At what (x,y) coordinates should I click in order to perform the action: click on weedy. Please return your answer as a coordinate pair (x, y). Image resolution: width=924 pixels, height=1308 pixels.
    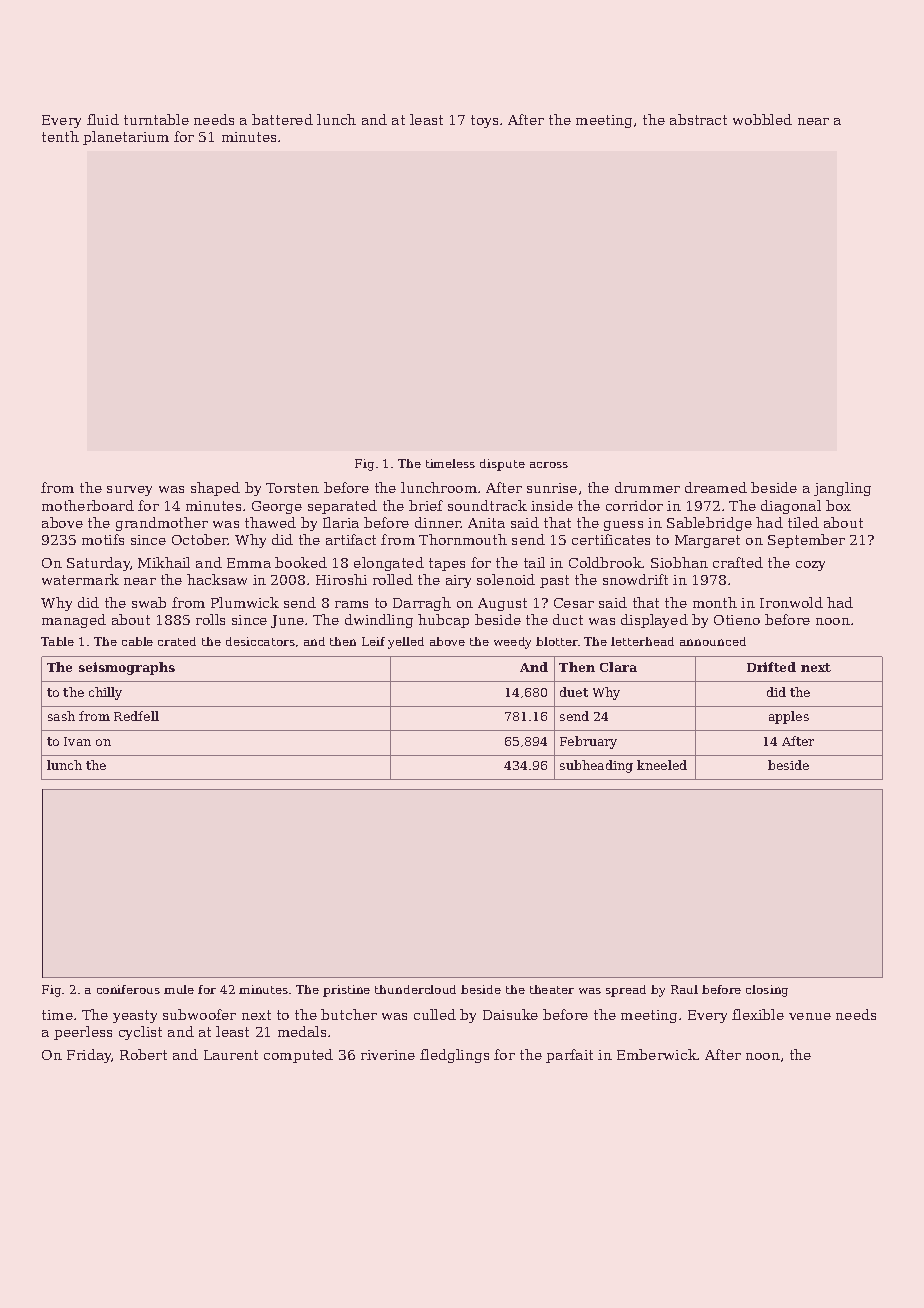
    Looking at the image, I should click on (512, 643).
